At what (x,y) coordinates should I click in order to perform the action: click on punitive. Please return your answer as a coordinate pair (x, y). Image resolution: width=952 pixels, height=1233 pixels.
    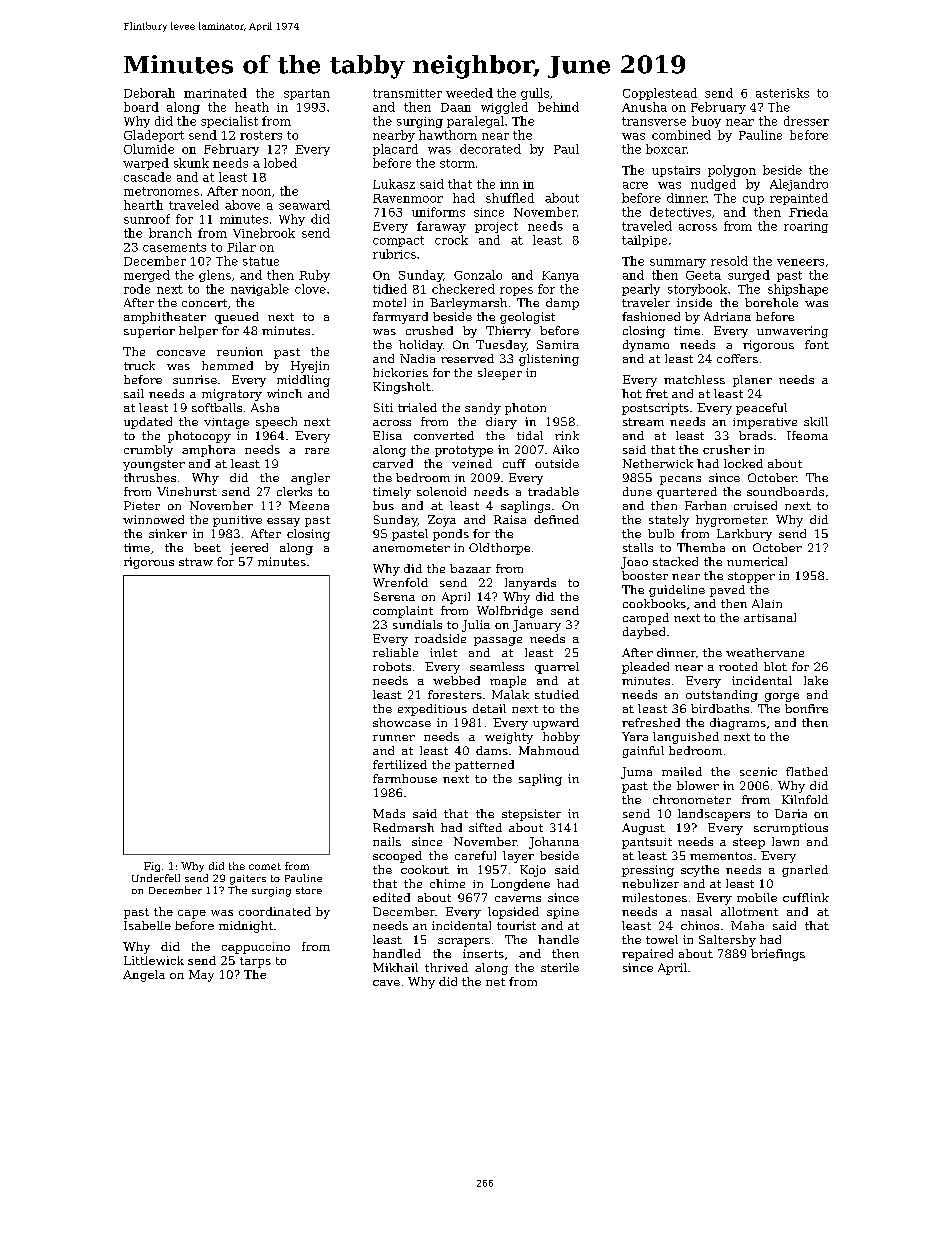
    Looking at the image, I should click on (237, 521).
